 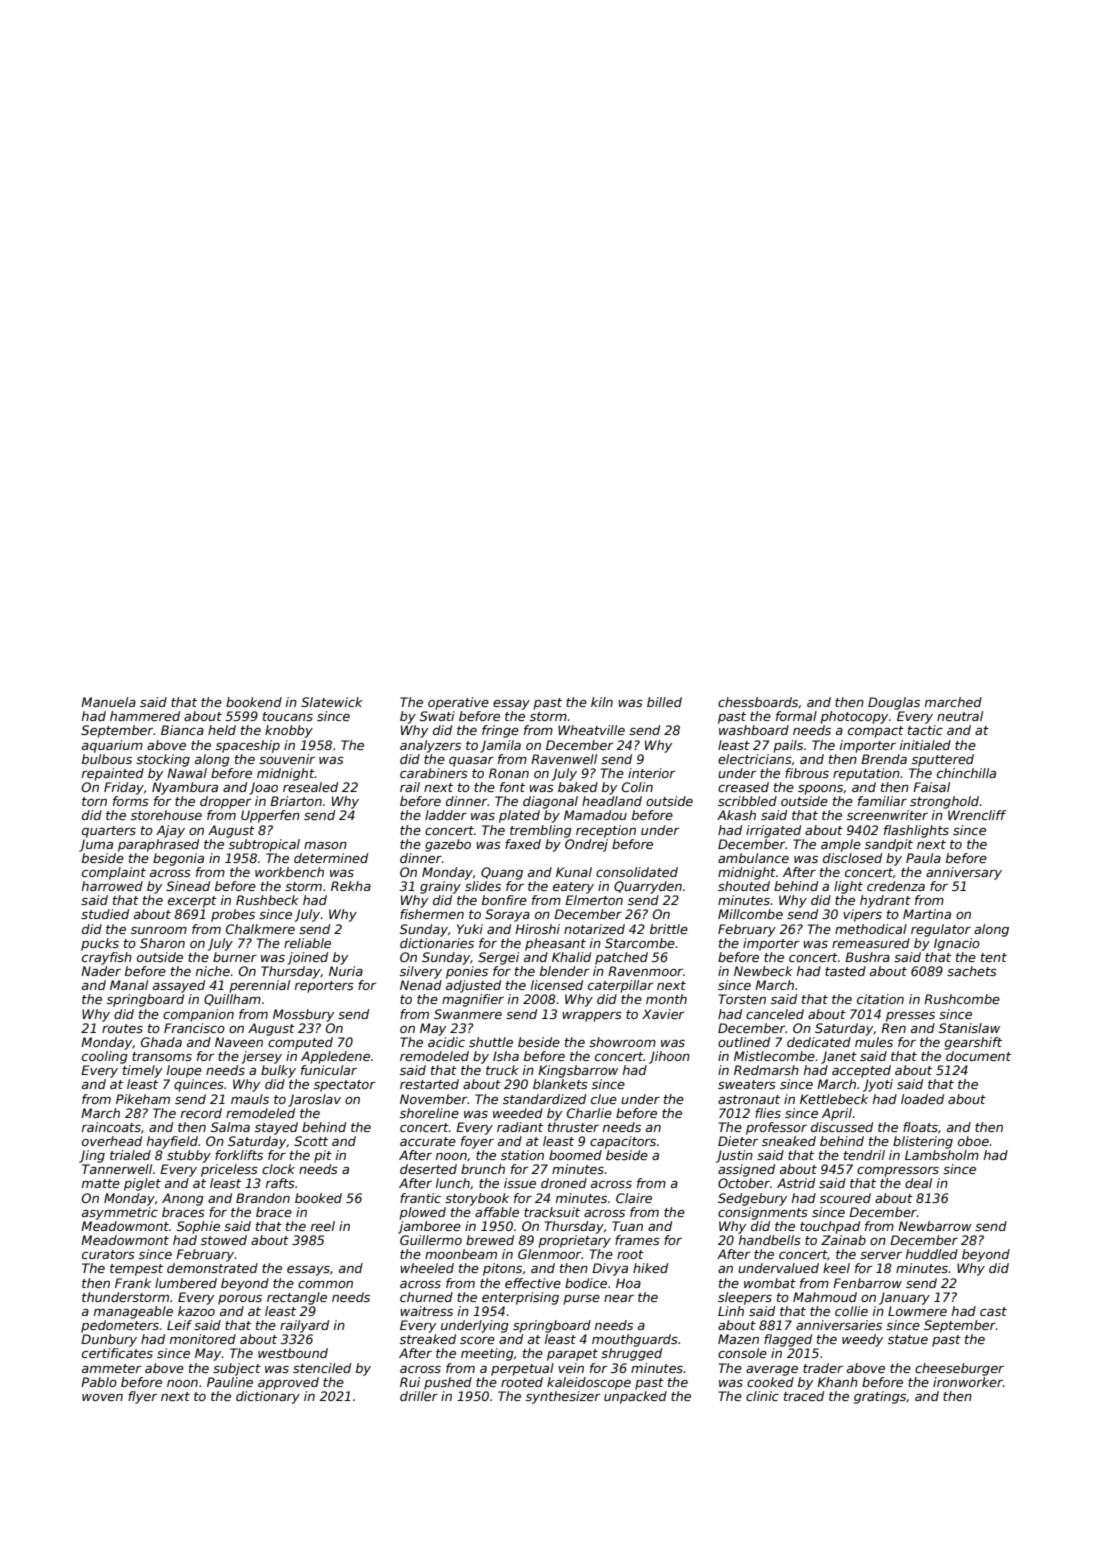 What do you see at coordinates (108, 702) in the image?
I see `Manuela` at bounding box center [108, 702].
